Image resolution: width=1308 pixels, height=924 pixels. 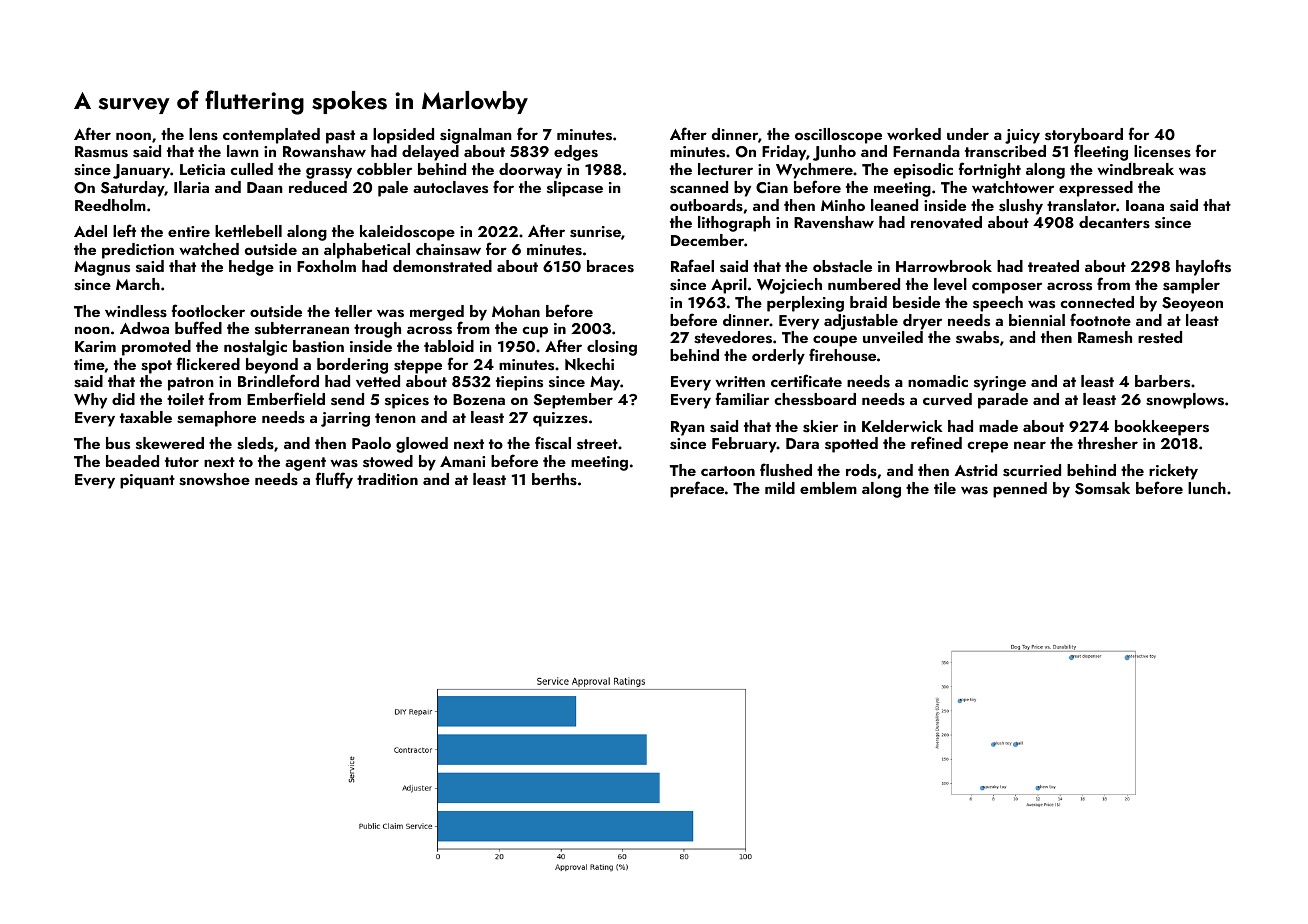 I want to click on under, so click(x=968, y=134).
